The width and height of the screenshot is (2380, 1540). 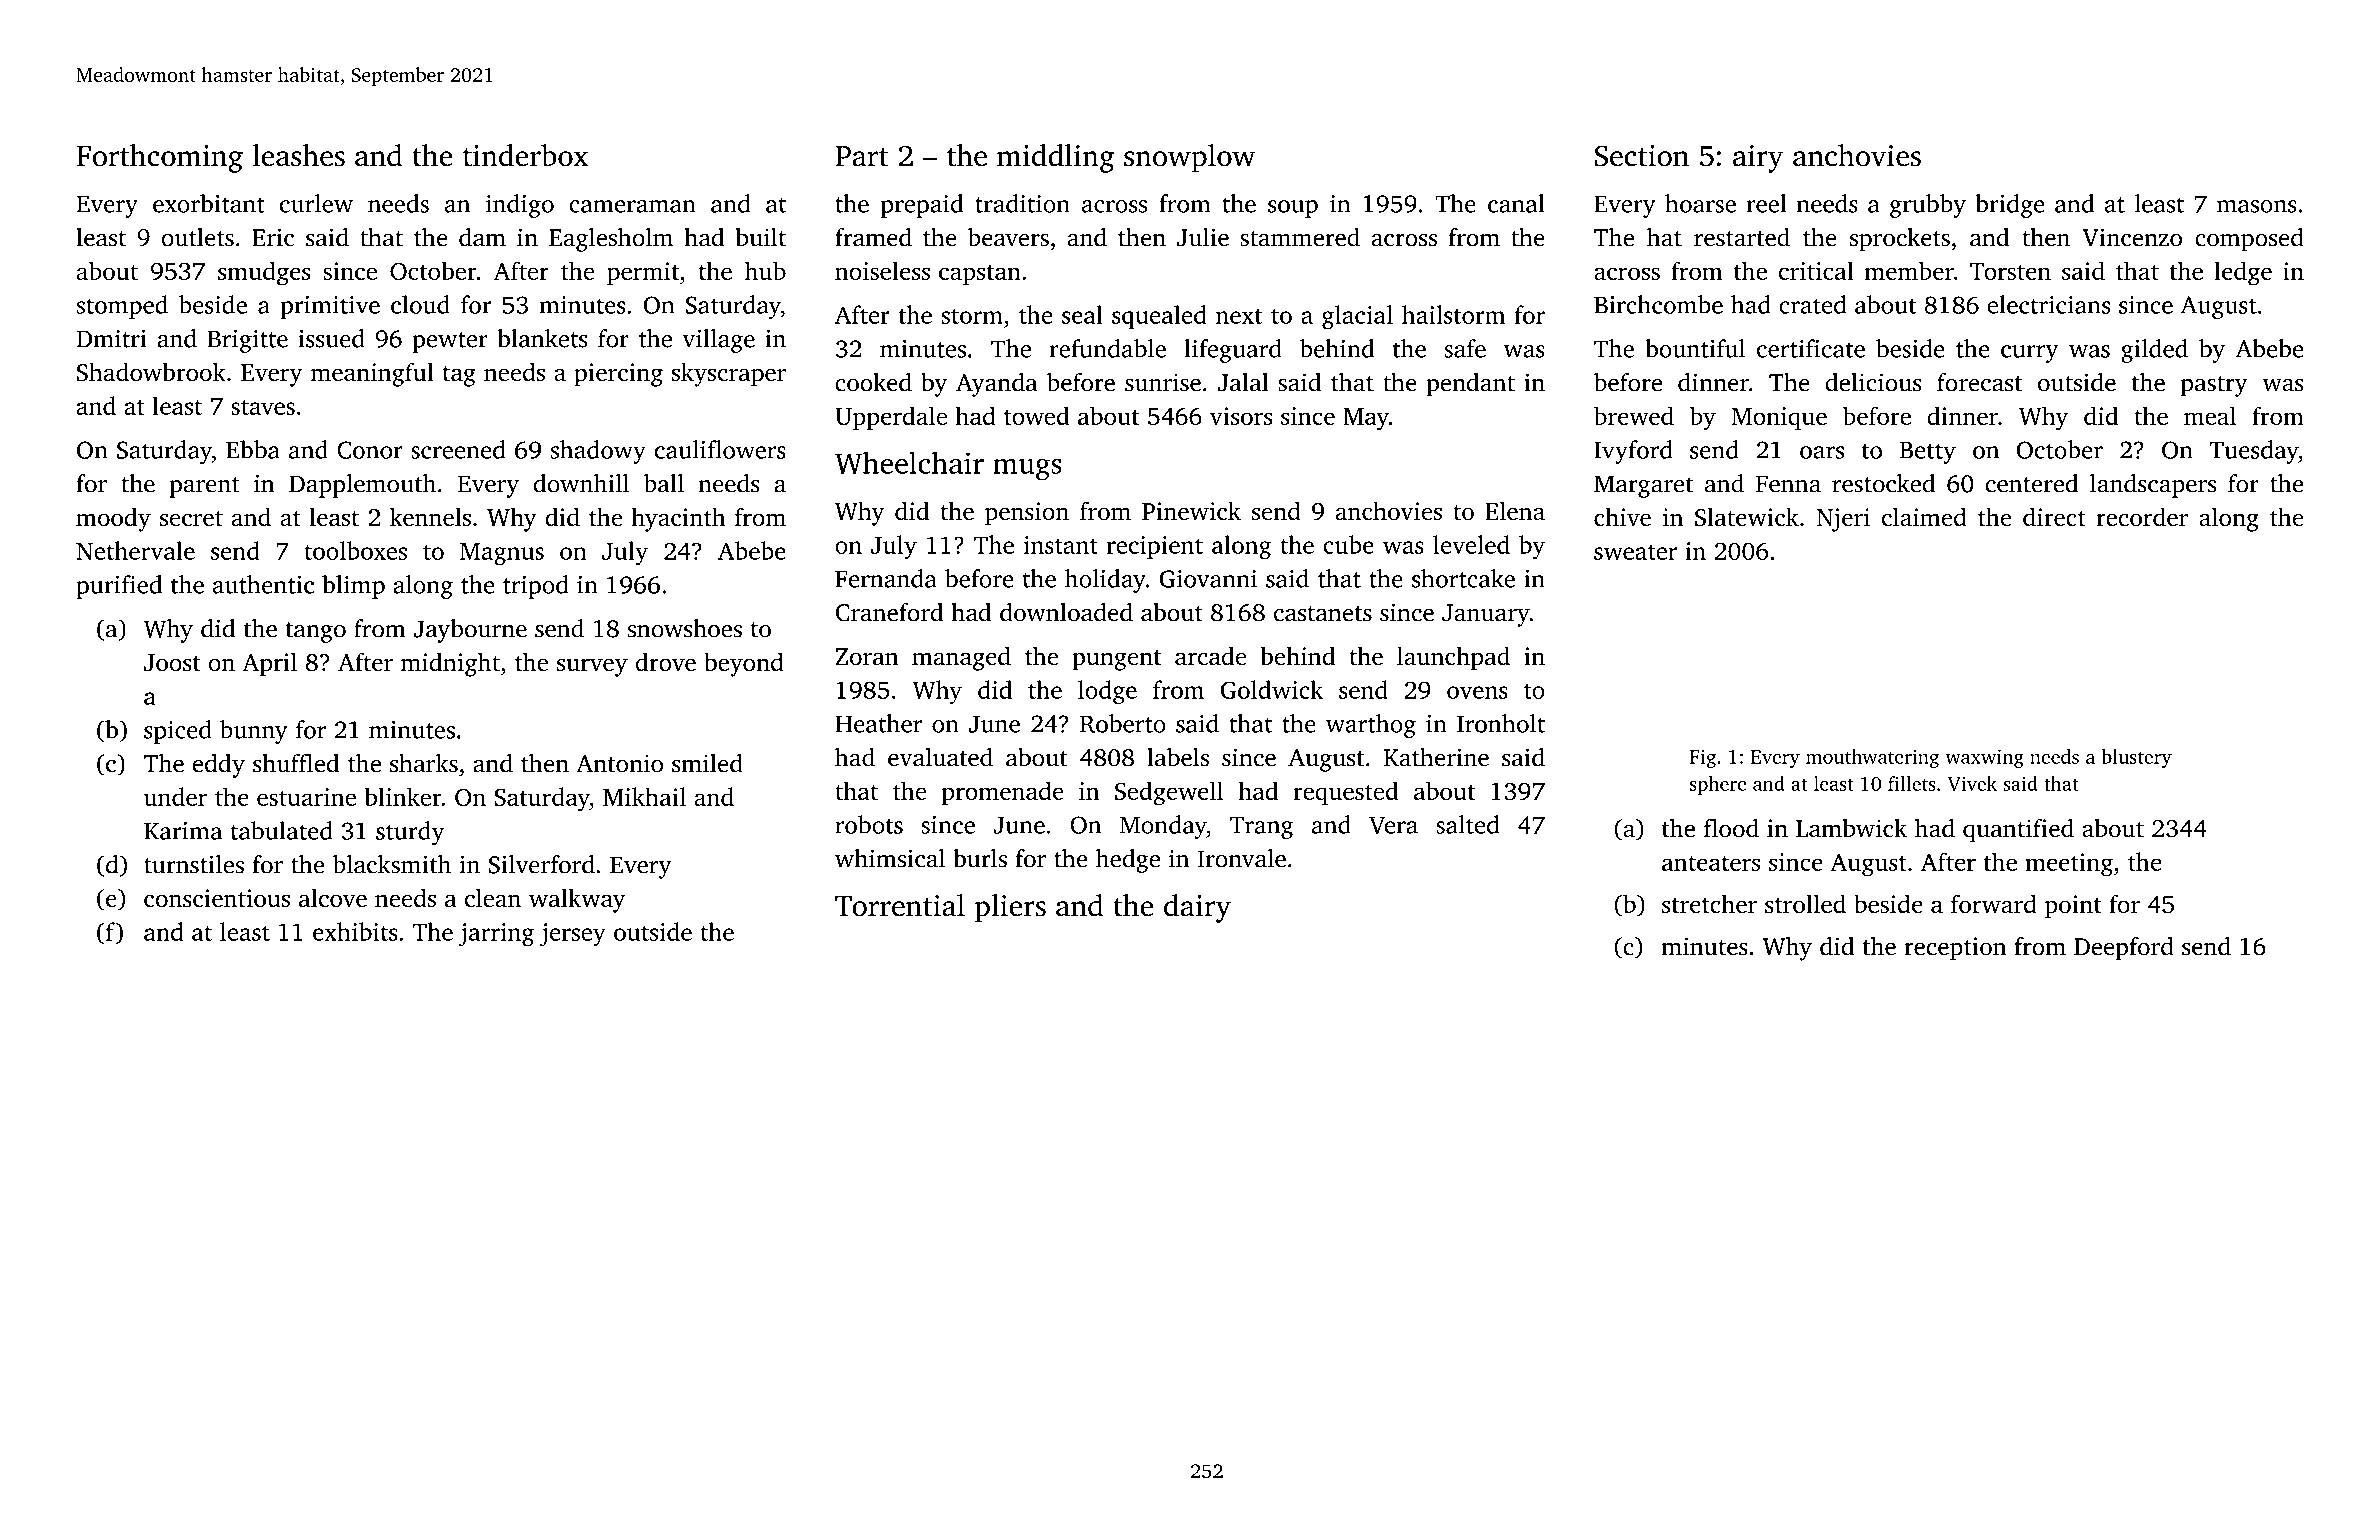 What do you see at coordinates (2010, 206) in the screenshot?
I see `bridge` at bounding box center [2010, 206].
